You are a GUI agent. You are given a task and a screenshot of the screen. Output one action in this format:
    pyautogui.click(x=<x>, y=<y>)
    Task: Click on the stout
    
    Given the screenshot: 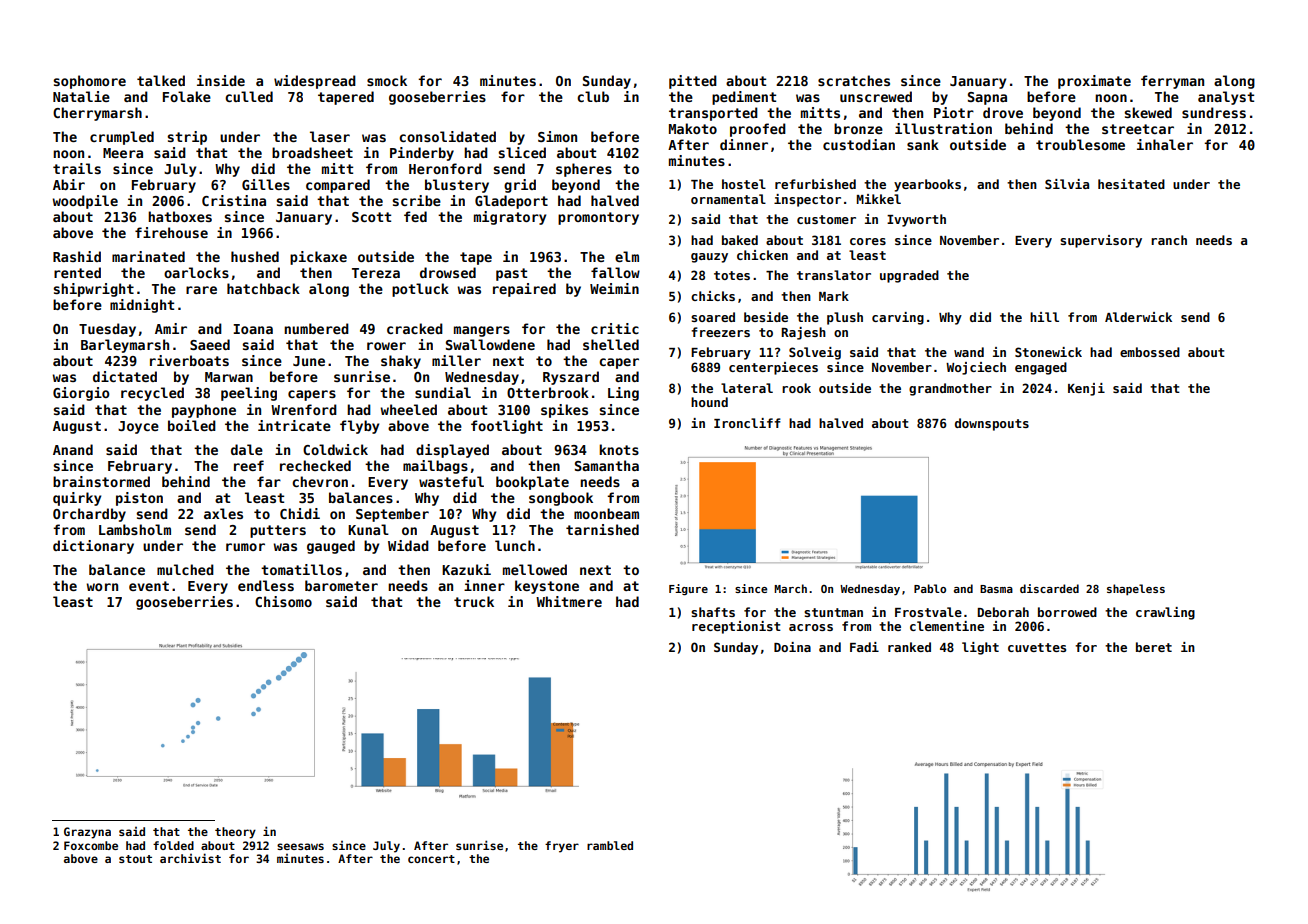 What is the action you would take?
    pyautogui.click(x=135, y=859)
